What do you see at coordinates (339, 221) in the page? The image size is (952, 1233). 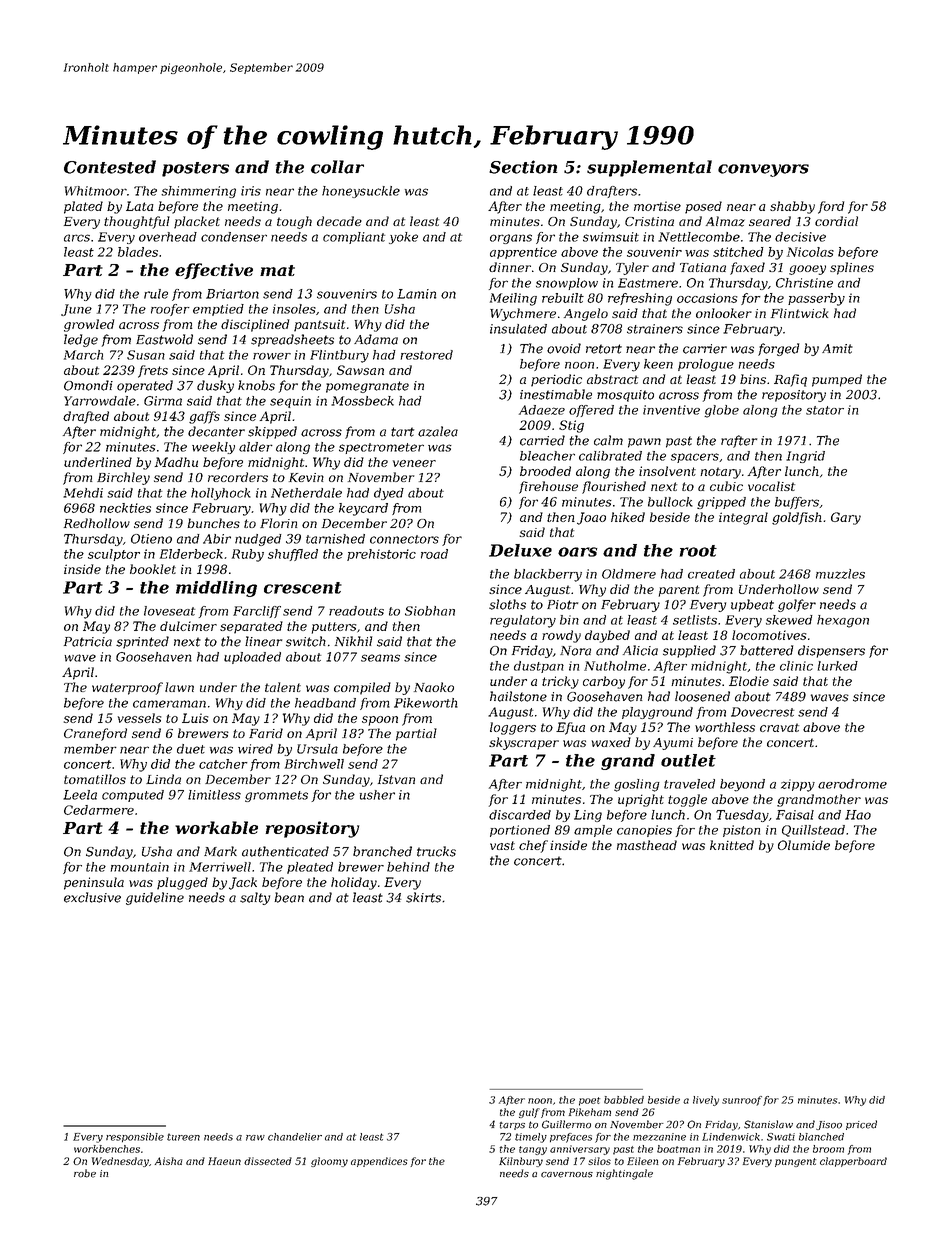 I see `decade` at bounding box center [339, 221].
